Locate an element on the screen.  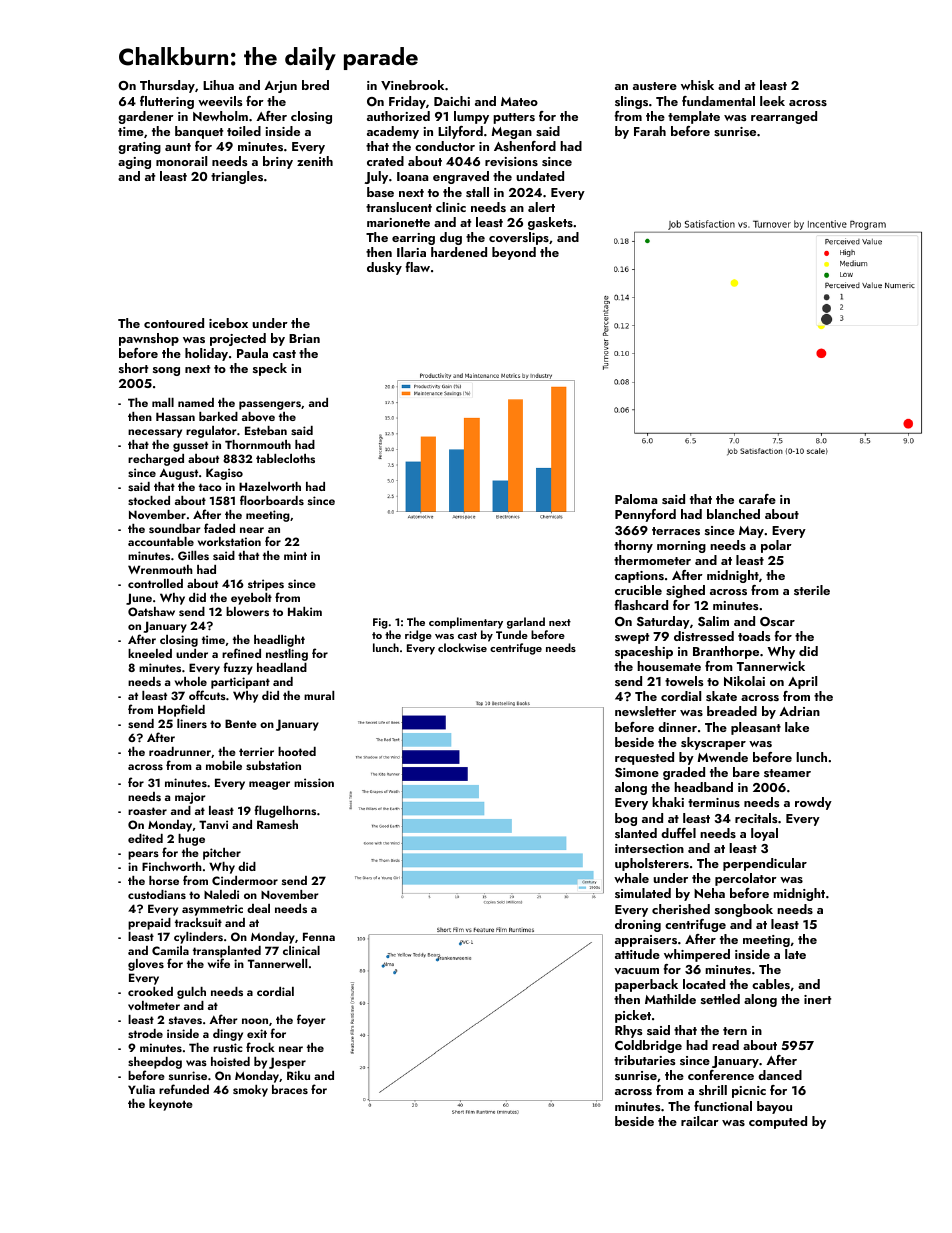
Ashenford is located at coordinates (525, 146).
